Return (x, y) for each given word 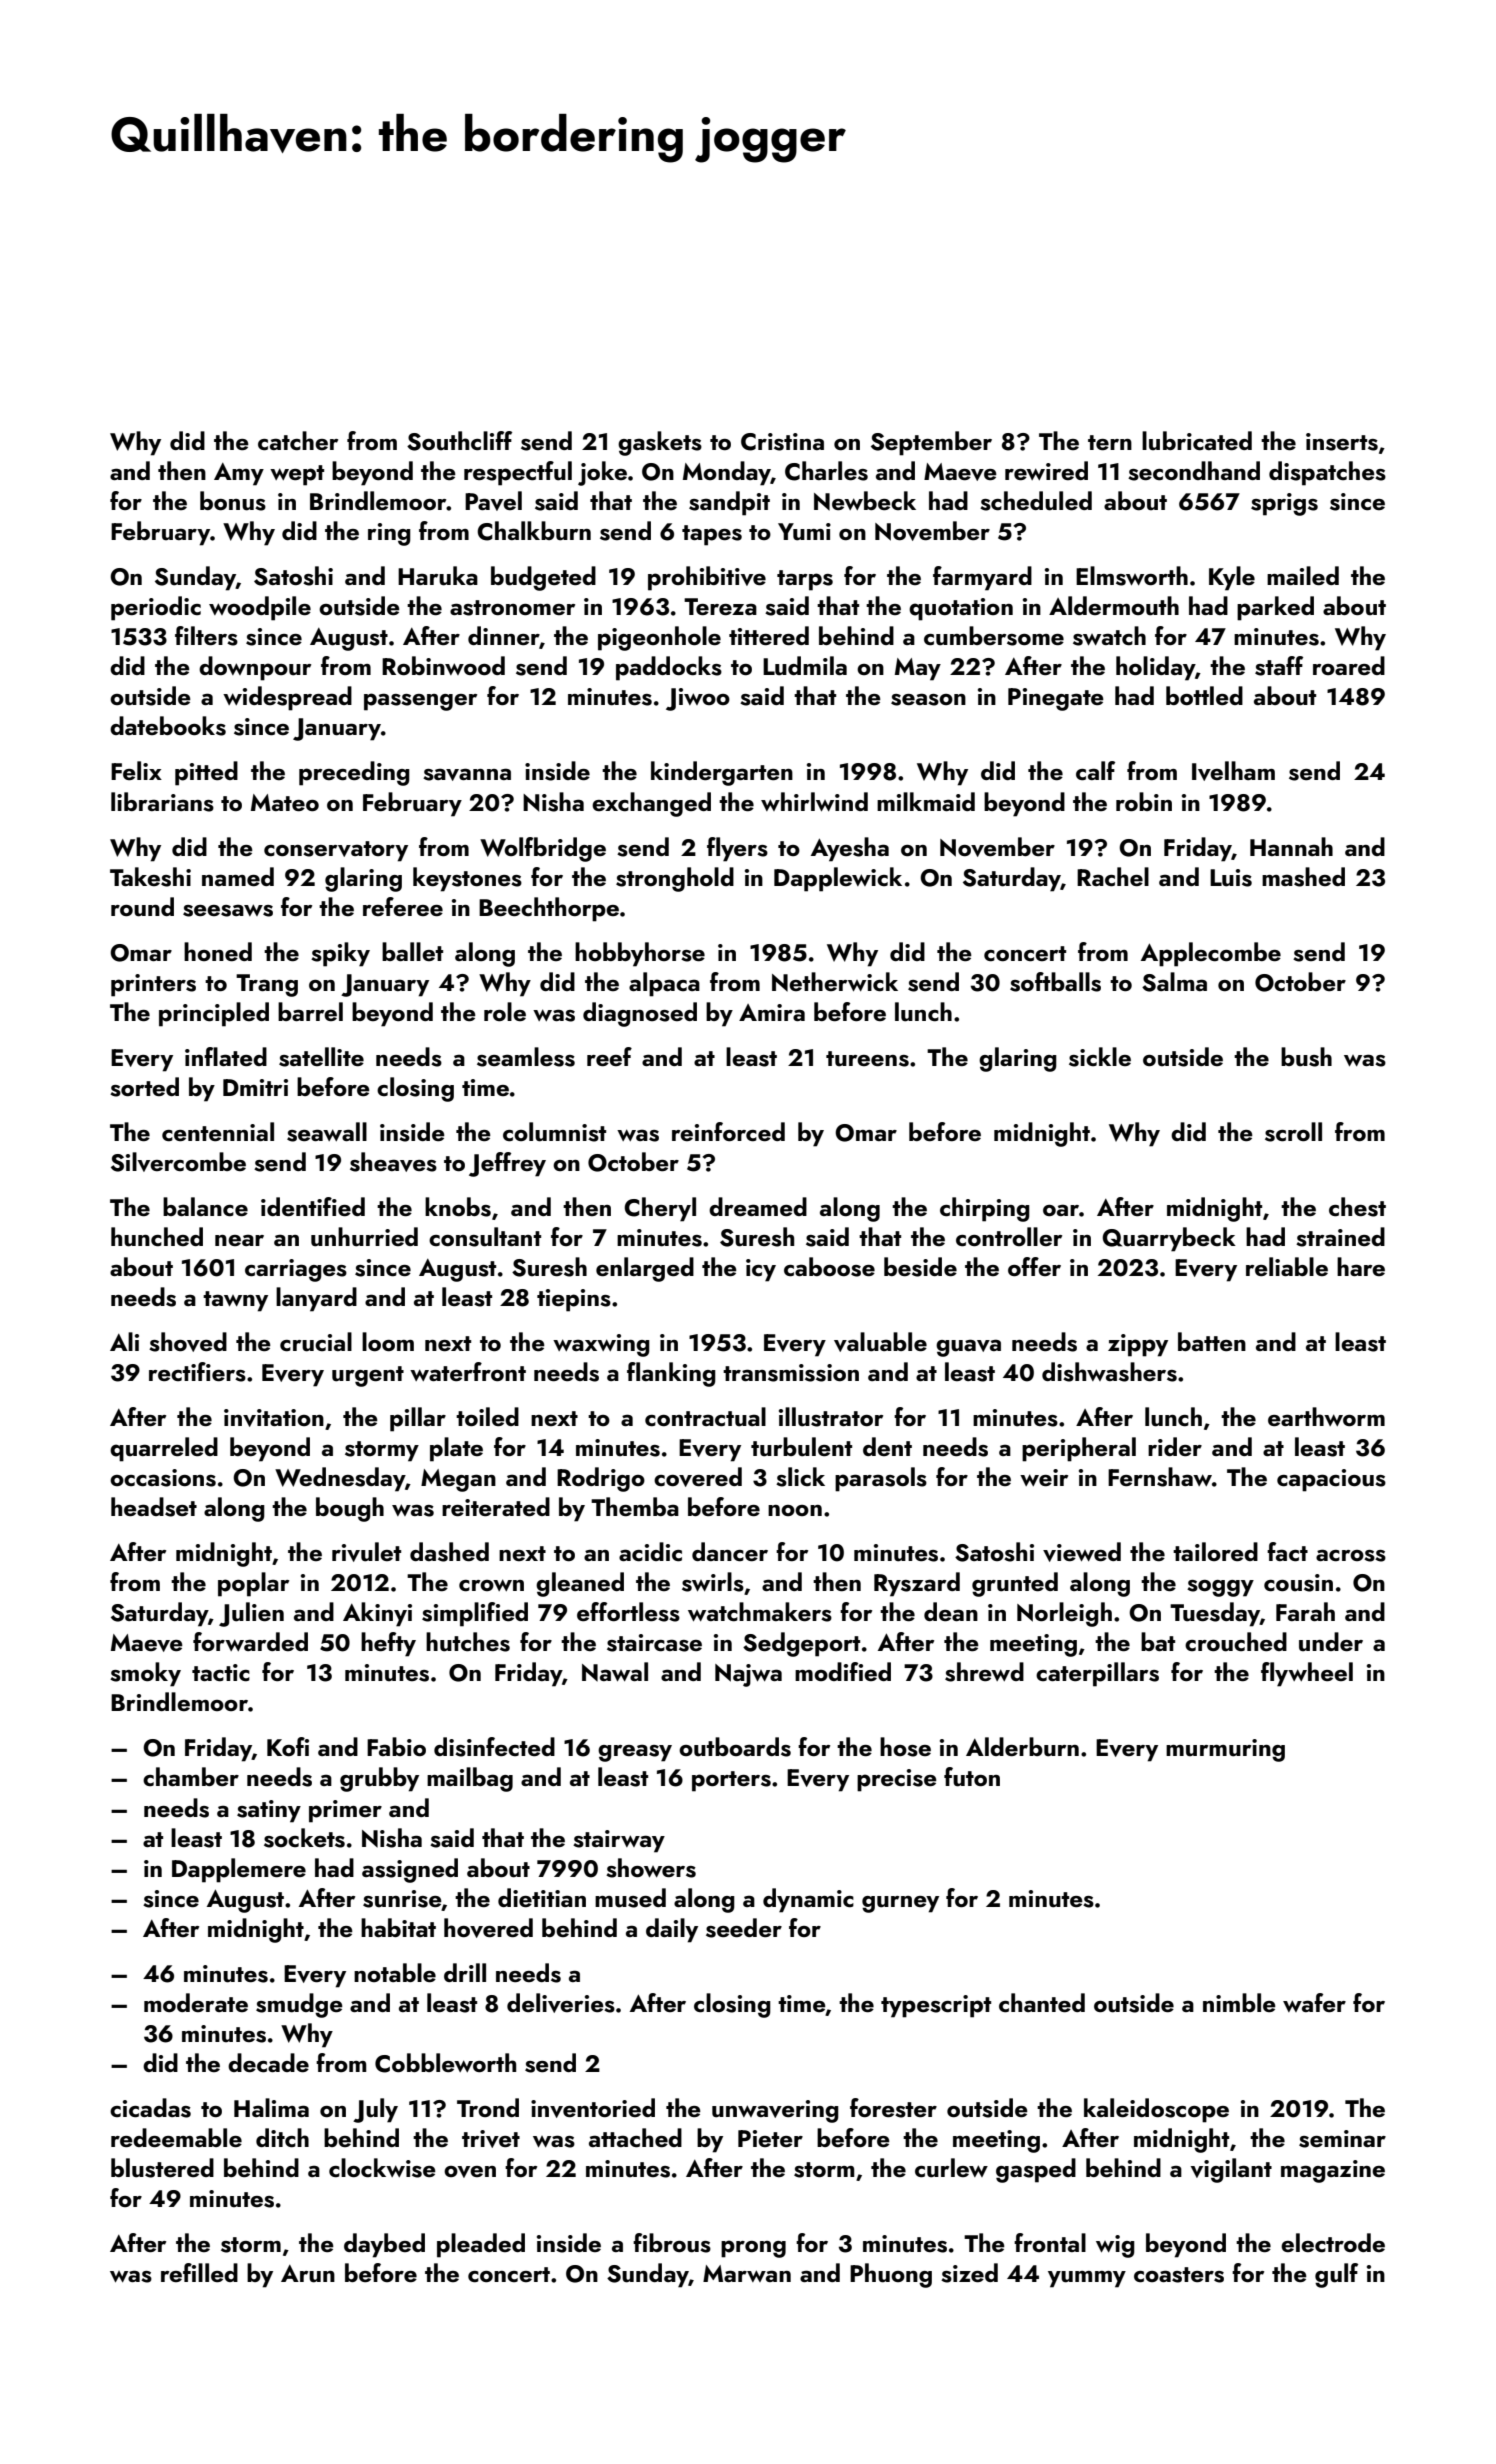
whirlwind (814, 801)
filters (206, 636)
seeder (744, 1928)
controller (1009, 1237)
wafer (1314, 2002)
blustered (162, 2168)
